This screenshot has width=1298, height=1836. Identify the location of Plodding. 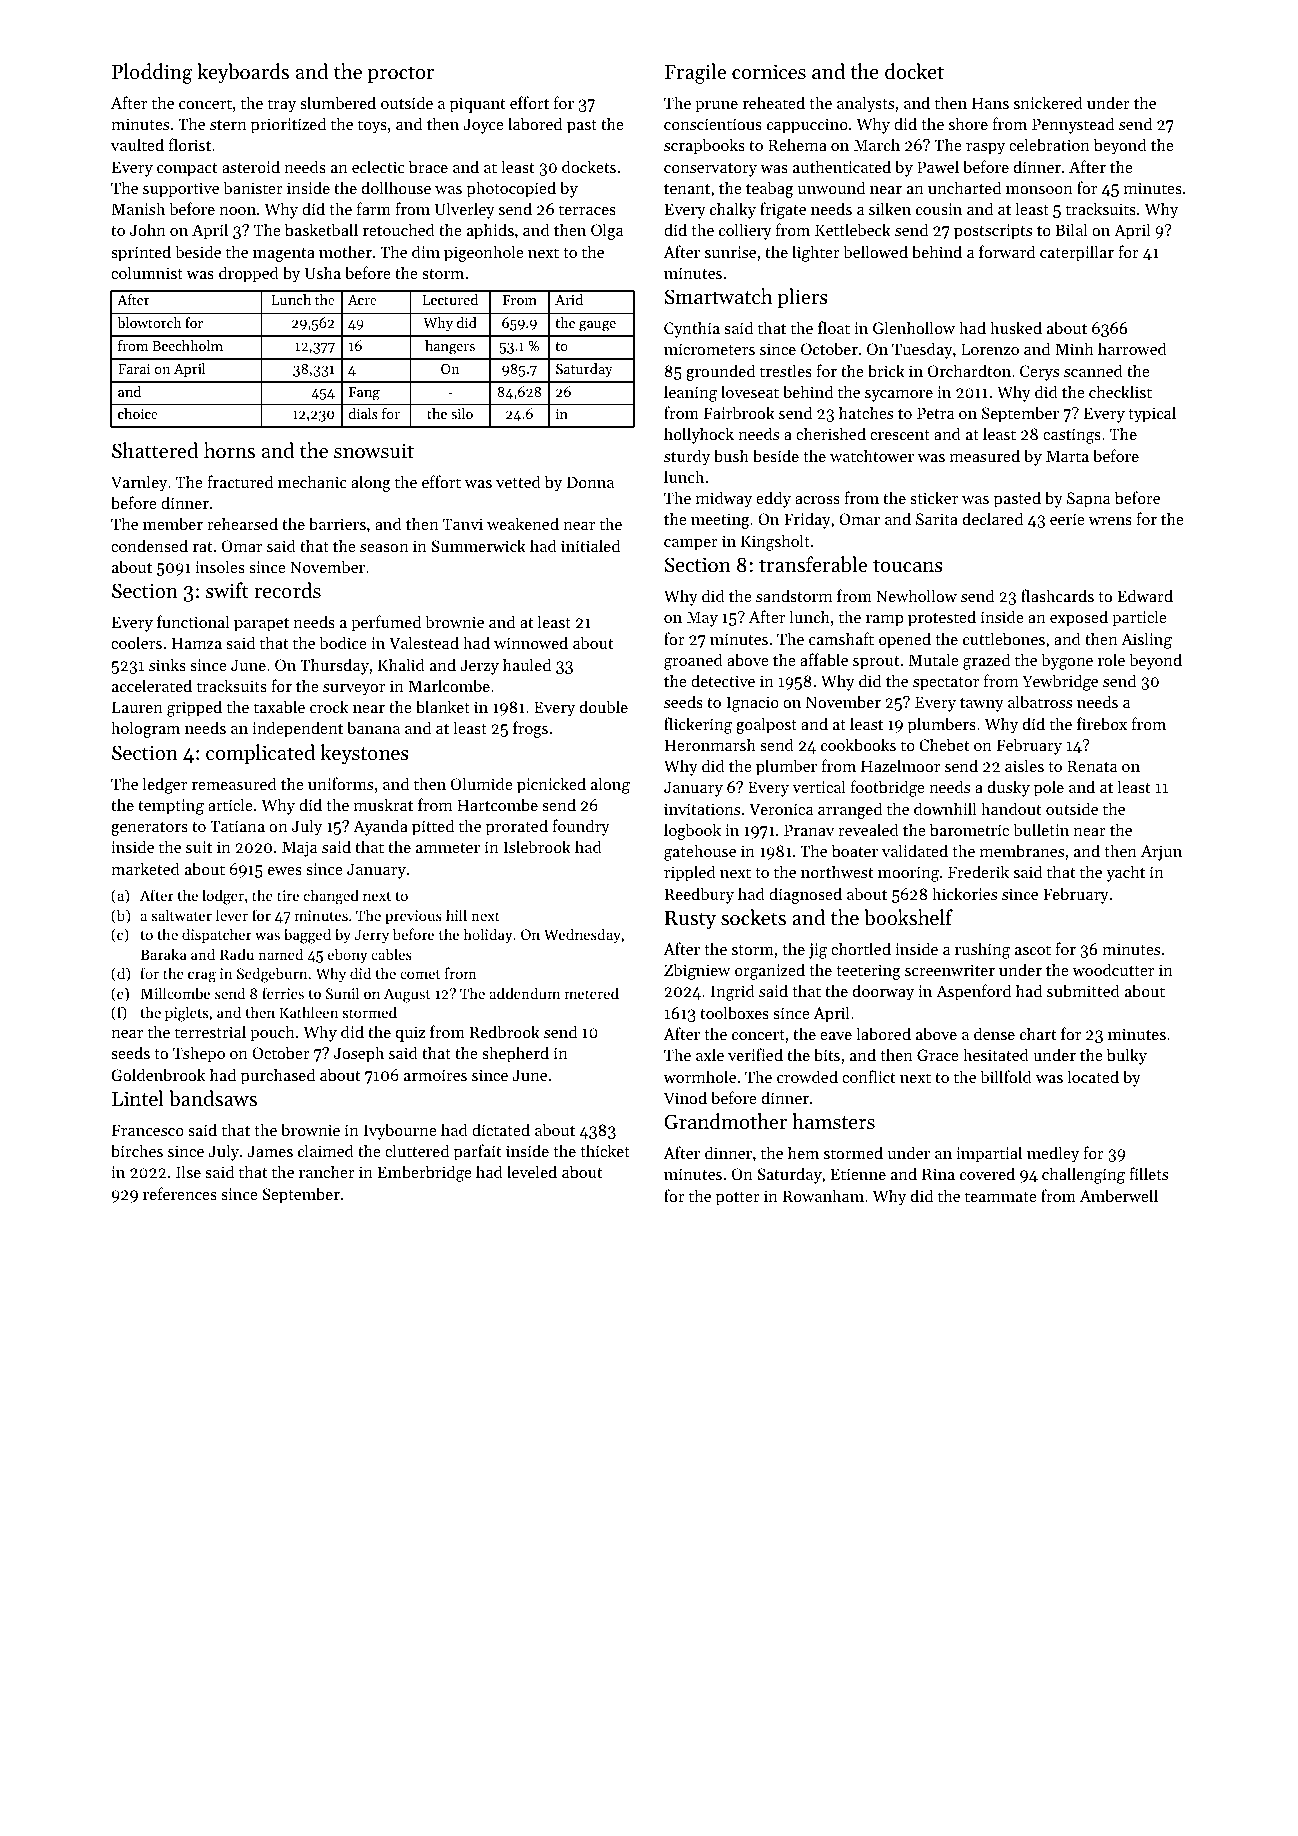
(152, 73).
